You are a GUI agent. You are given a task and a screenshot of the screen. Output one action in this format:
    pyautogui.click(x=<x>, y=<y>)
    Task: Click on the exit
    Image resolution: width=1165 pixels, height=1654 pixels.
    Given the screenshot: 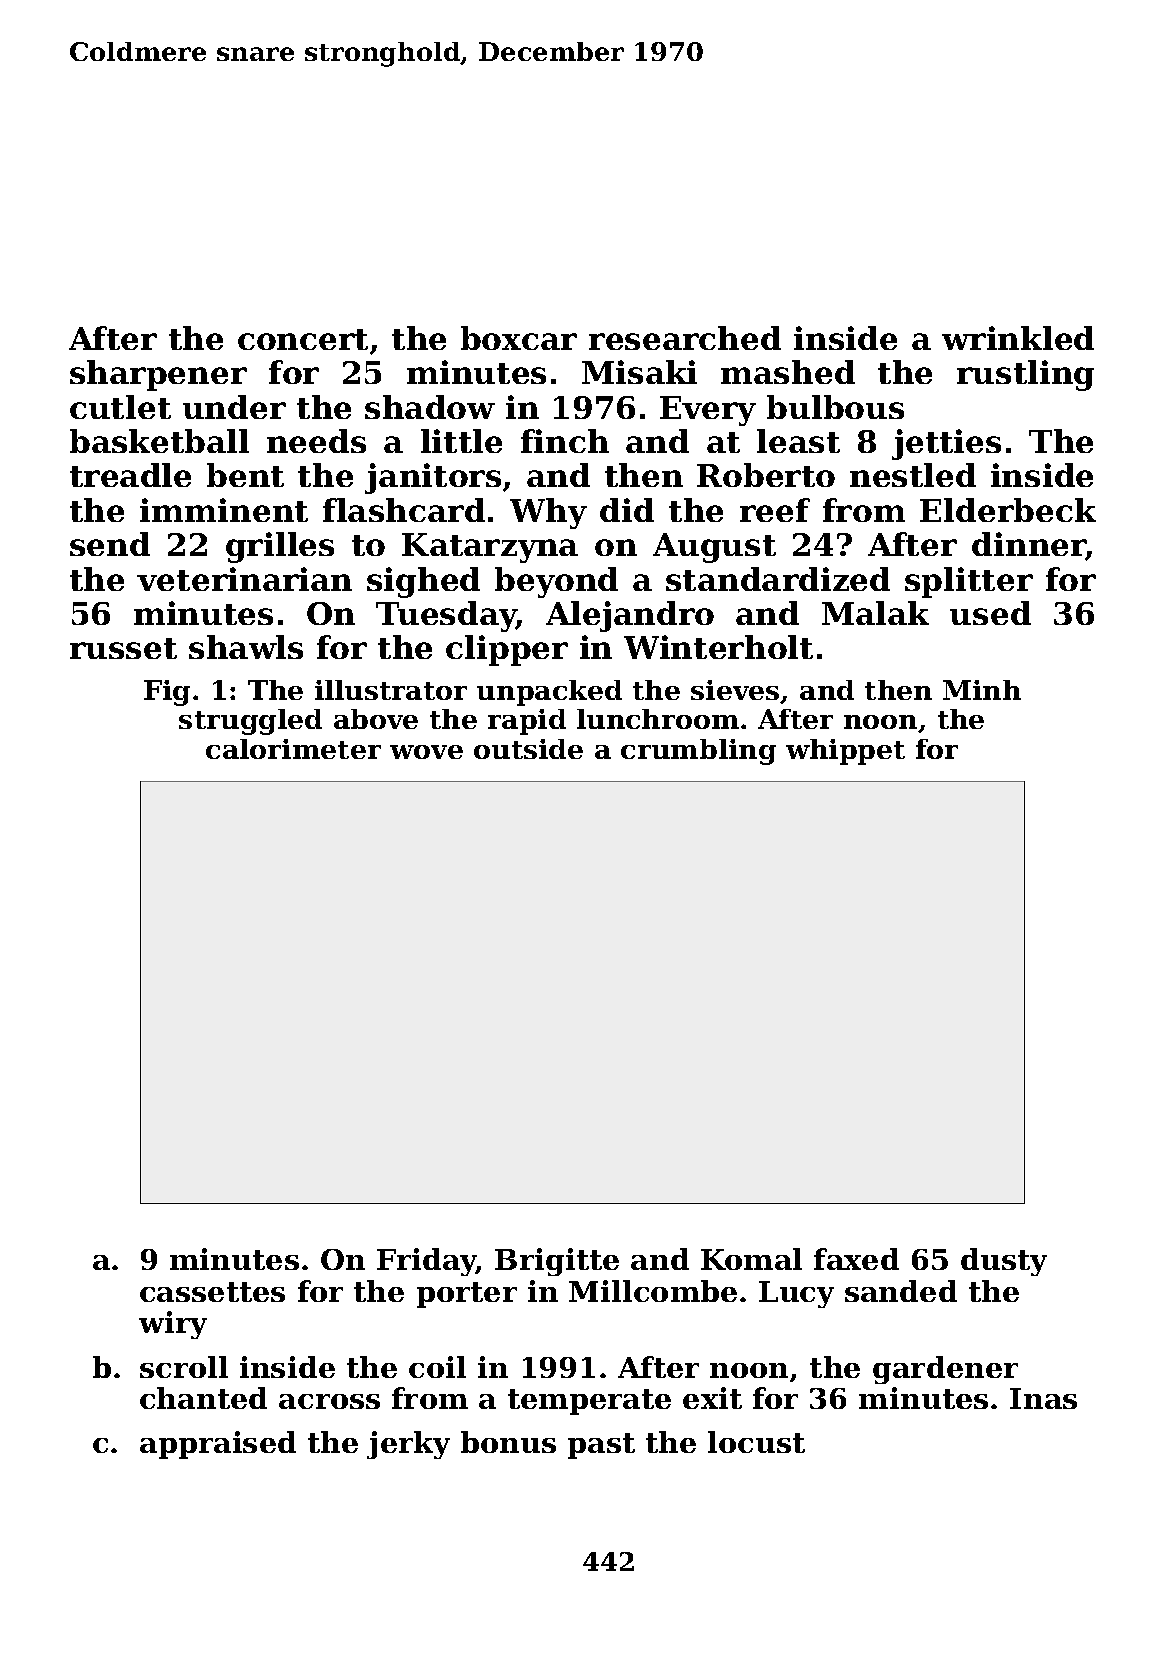 What is the action you would take?
    pyautogui.click(x=712, y=1398)
